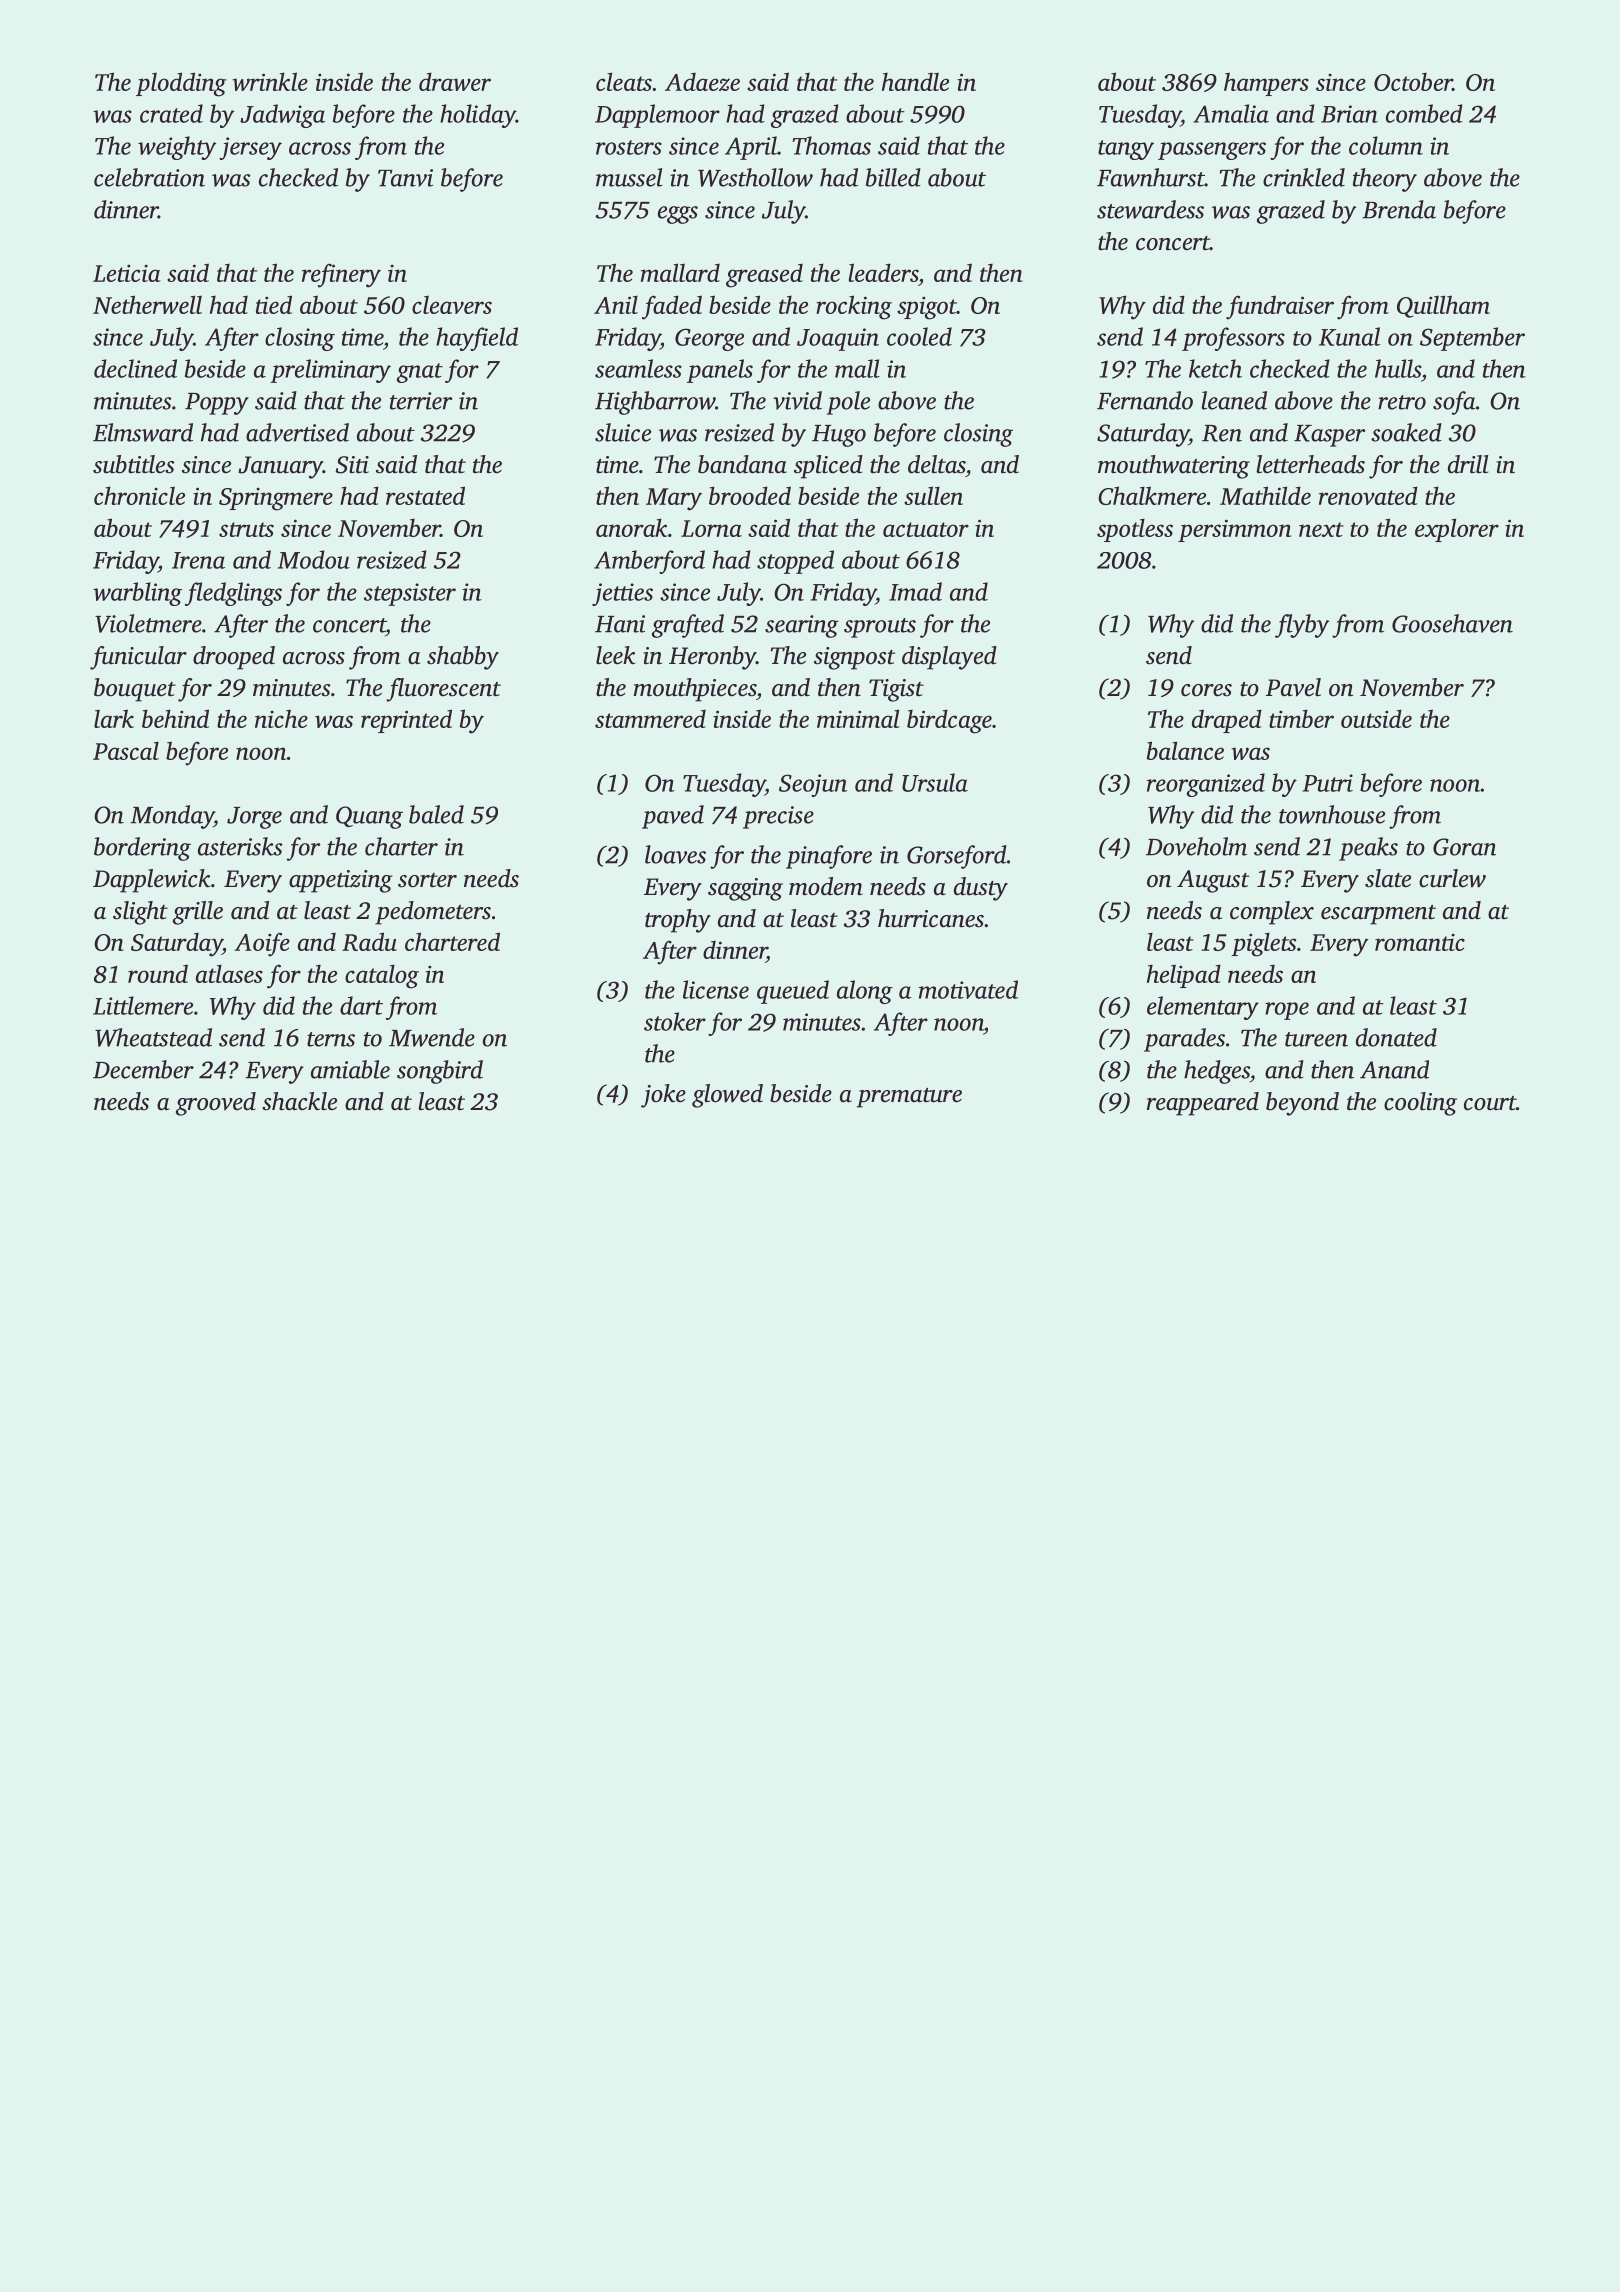  What do you see at coordinates (1302, 626) in the image?
I see `flyby` at bounding box center [1302, 626].
